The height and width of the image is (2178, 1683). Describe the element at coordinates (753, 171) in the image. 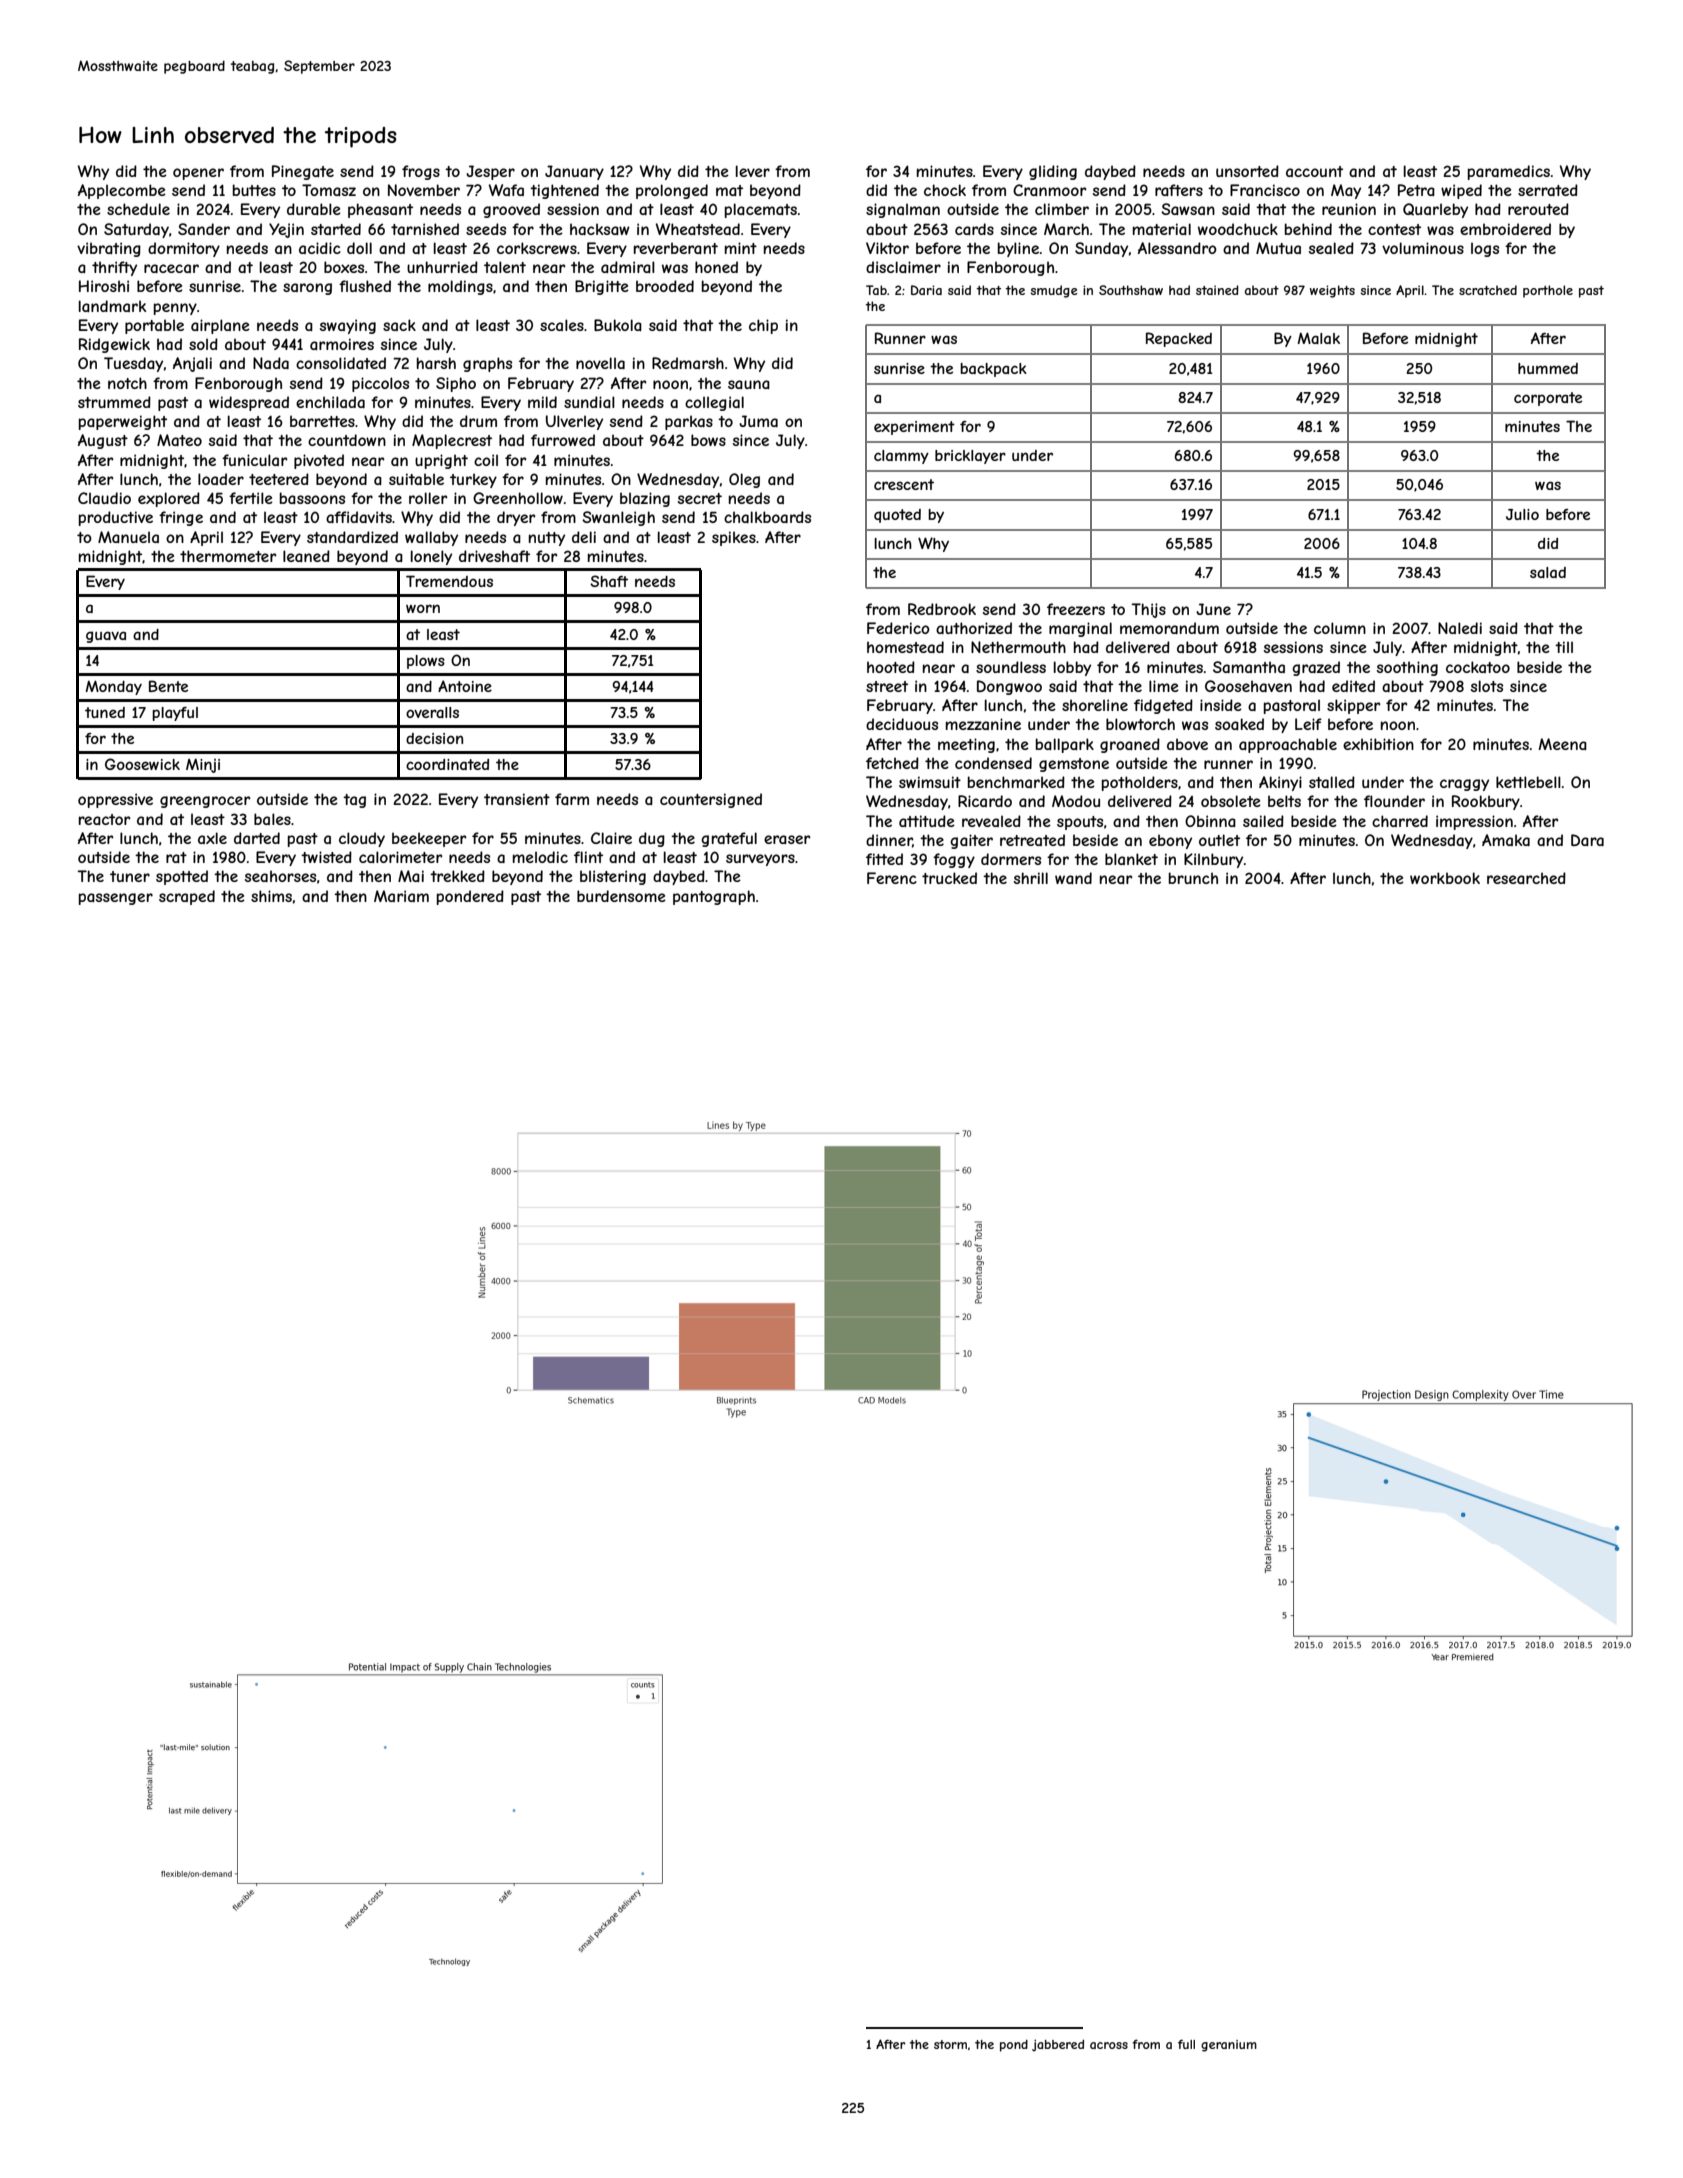

I see `lever` at that location.
